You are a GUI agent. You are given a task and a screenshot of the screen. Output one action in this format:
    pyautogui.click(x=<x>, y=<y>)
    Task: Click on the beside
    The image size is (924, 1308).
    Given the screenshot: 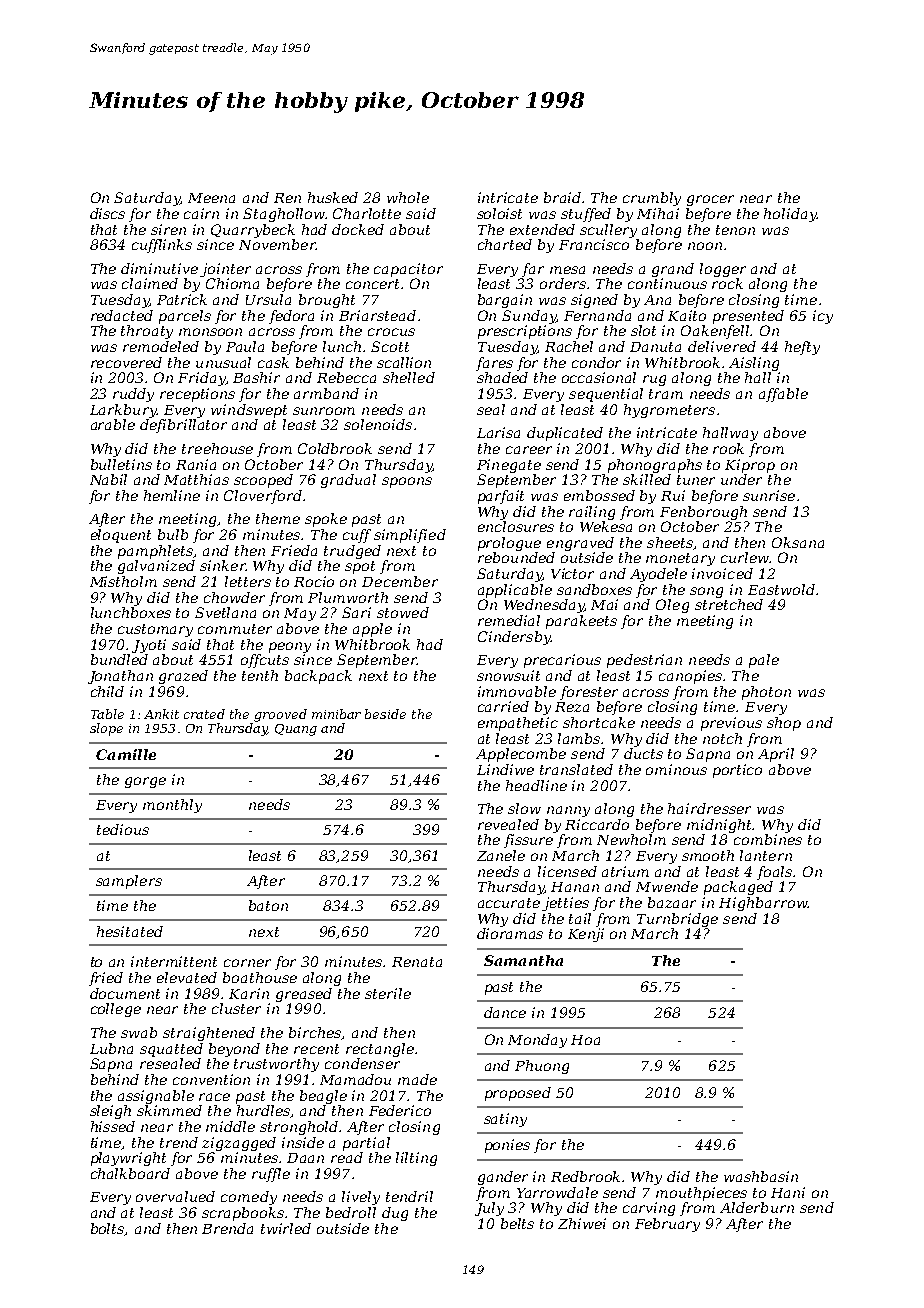 What is the action you would take?
    pyautogui.click(x=385, y=714)
